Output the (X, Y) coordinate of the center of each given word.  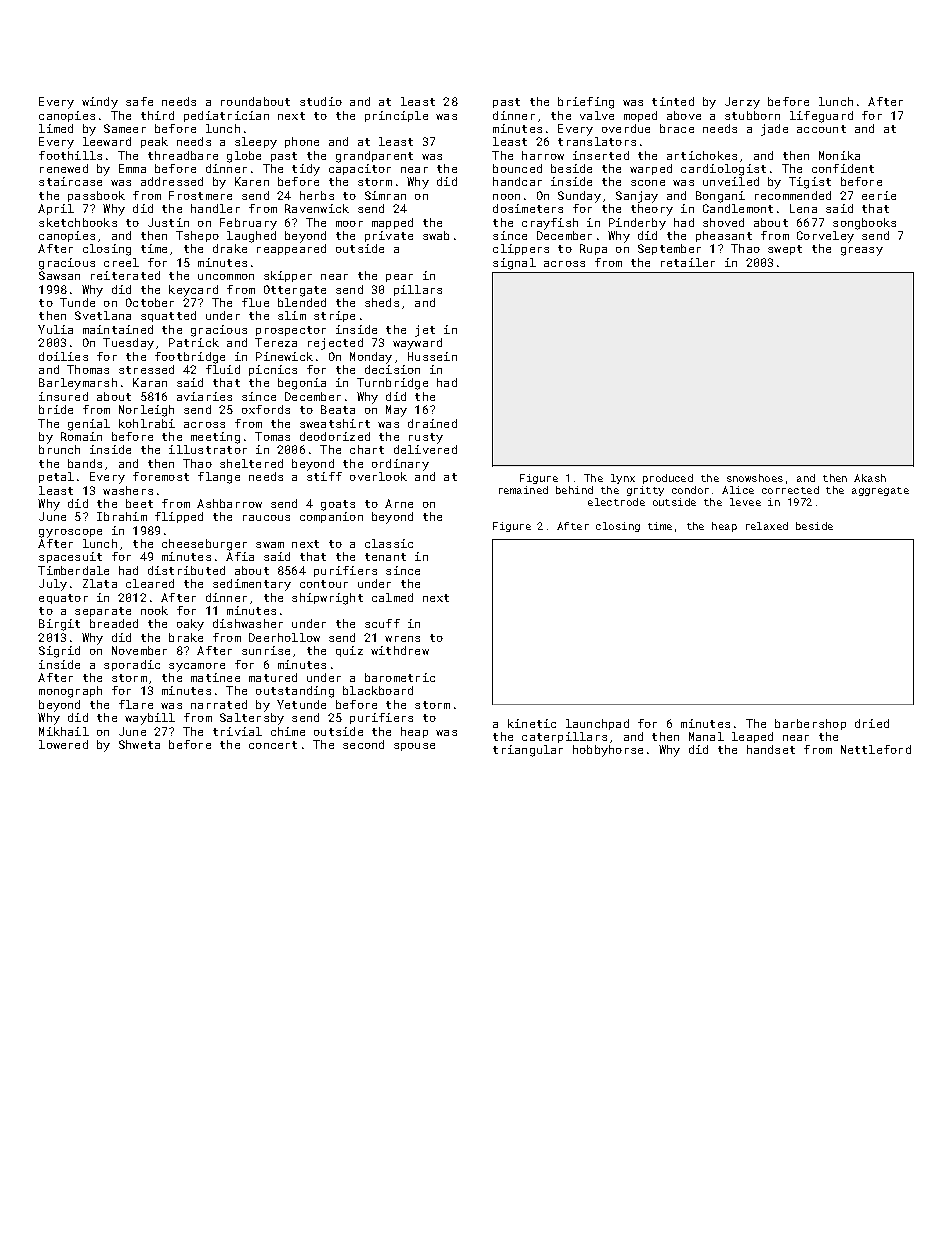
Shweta (139, 744)
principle (396, 116)
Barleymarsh (78, 384)
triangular (528, 751)
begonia (302, 384)
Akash (870, 478)
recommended (793, 195)
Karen (252, 181)
